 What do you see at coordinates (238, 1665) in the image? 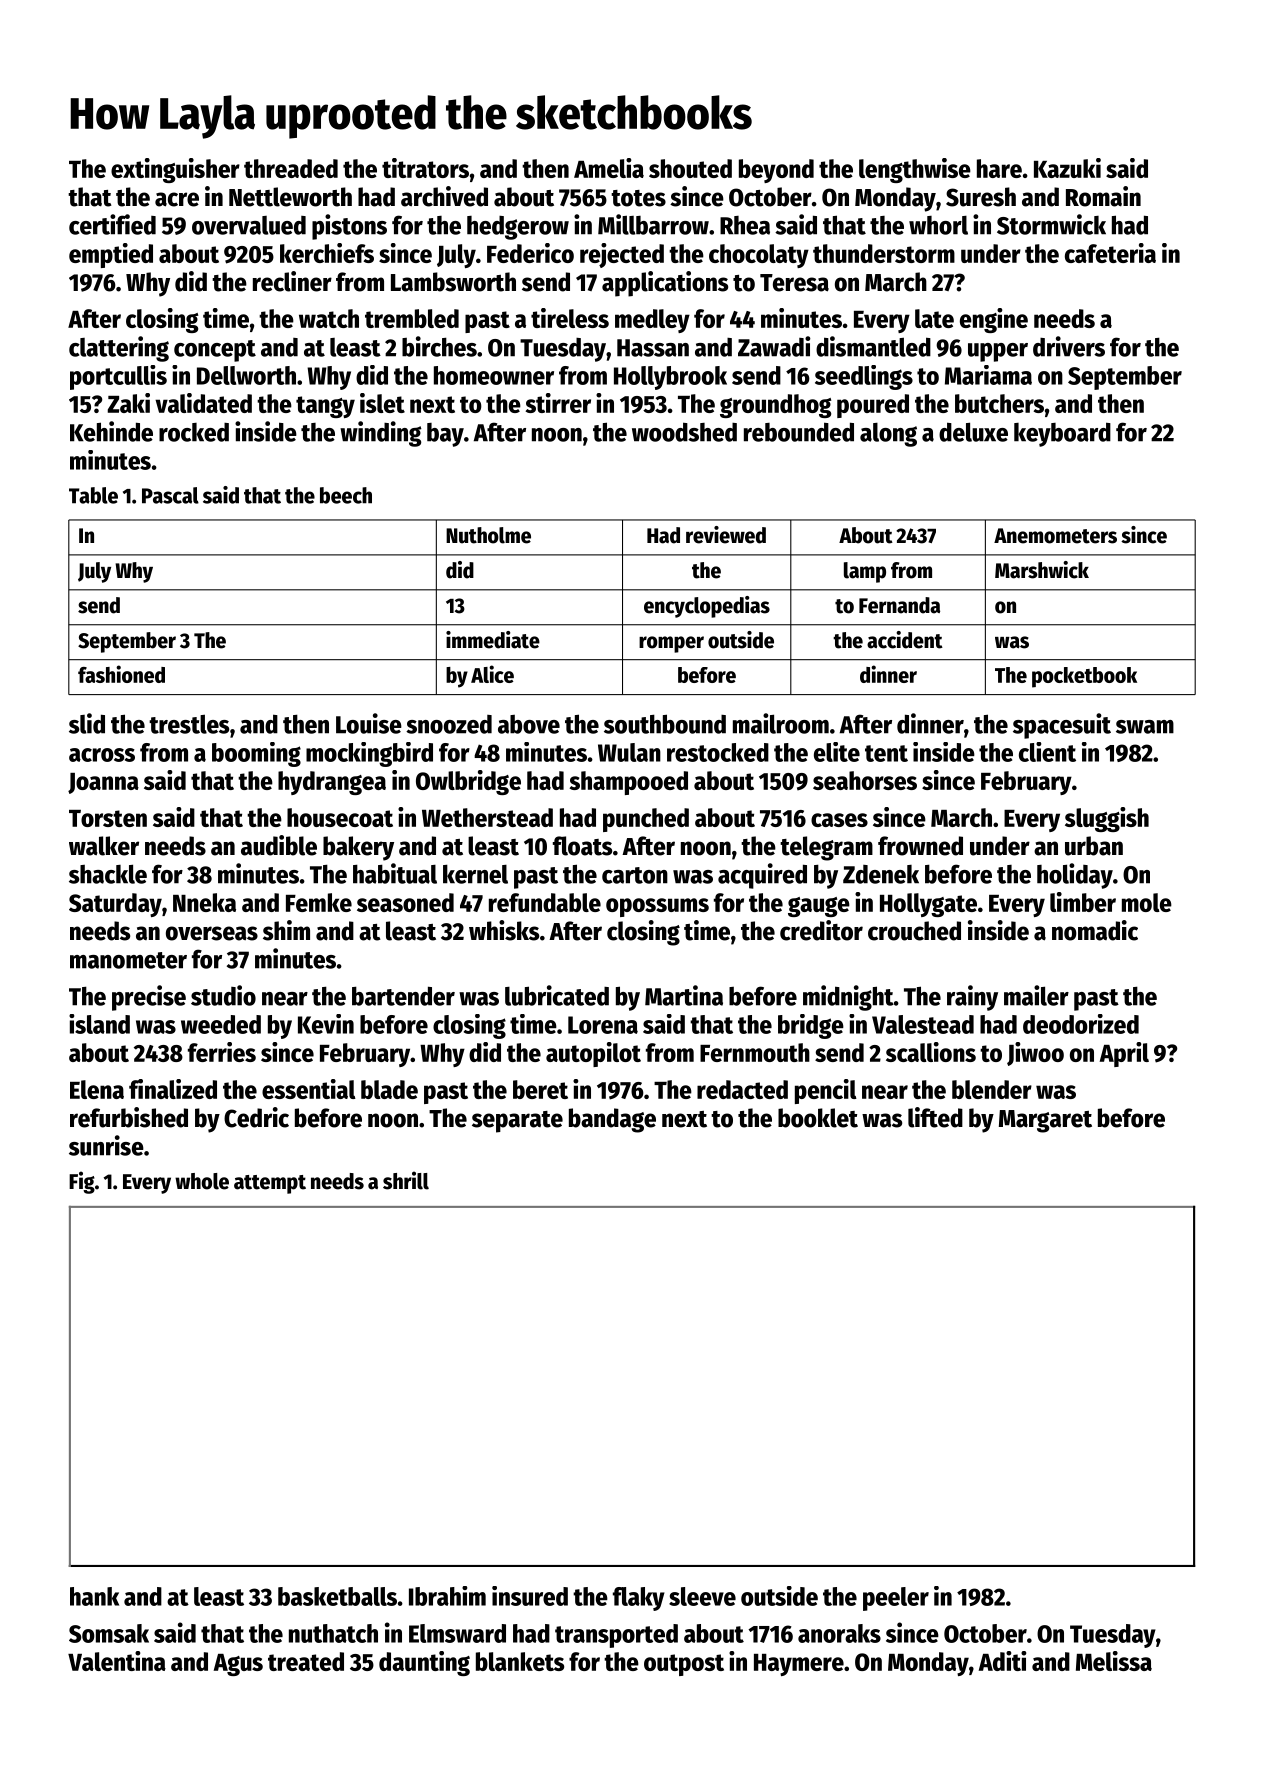
I see `Agus` at bounding box center [238, 1665].
